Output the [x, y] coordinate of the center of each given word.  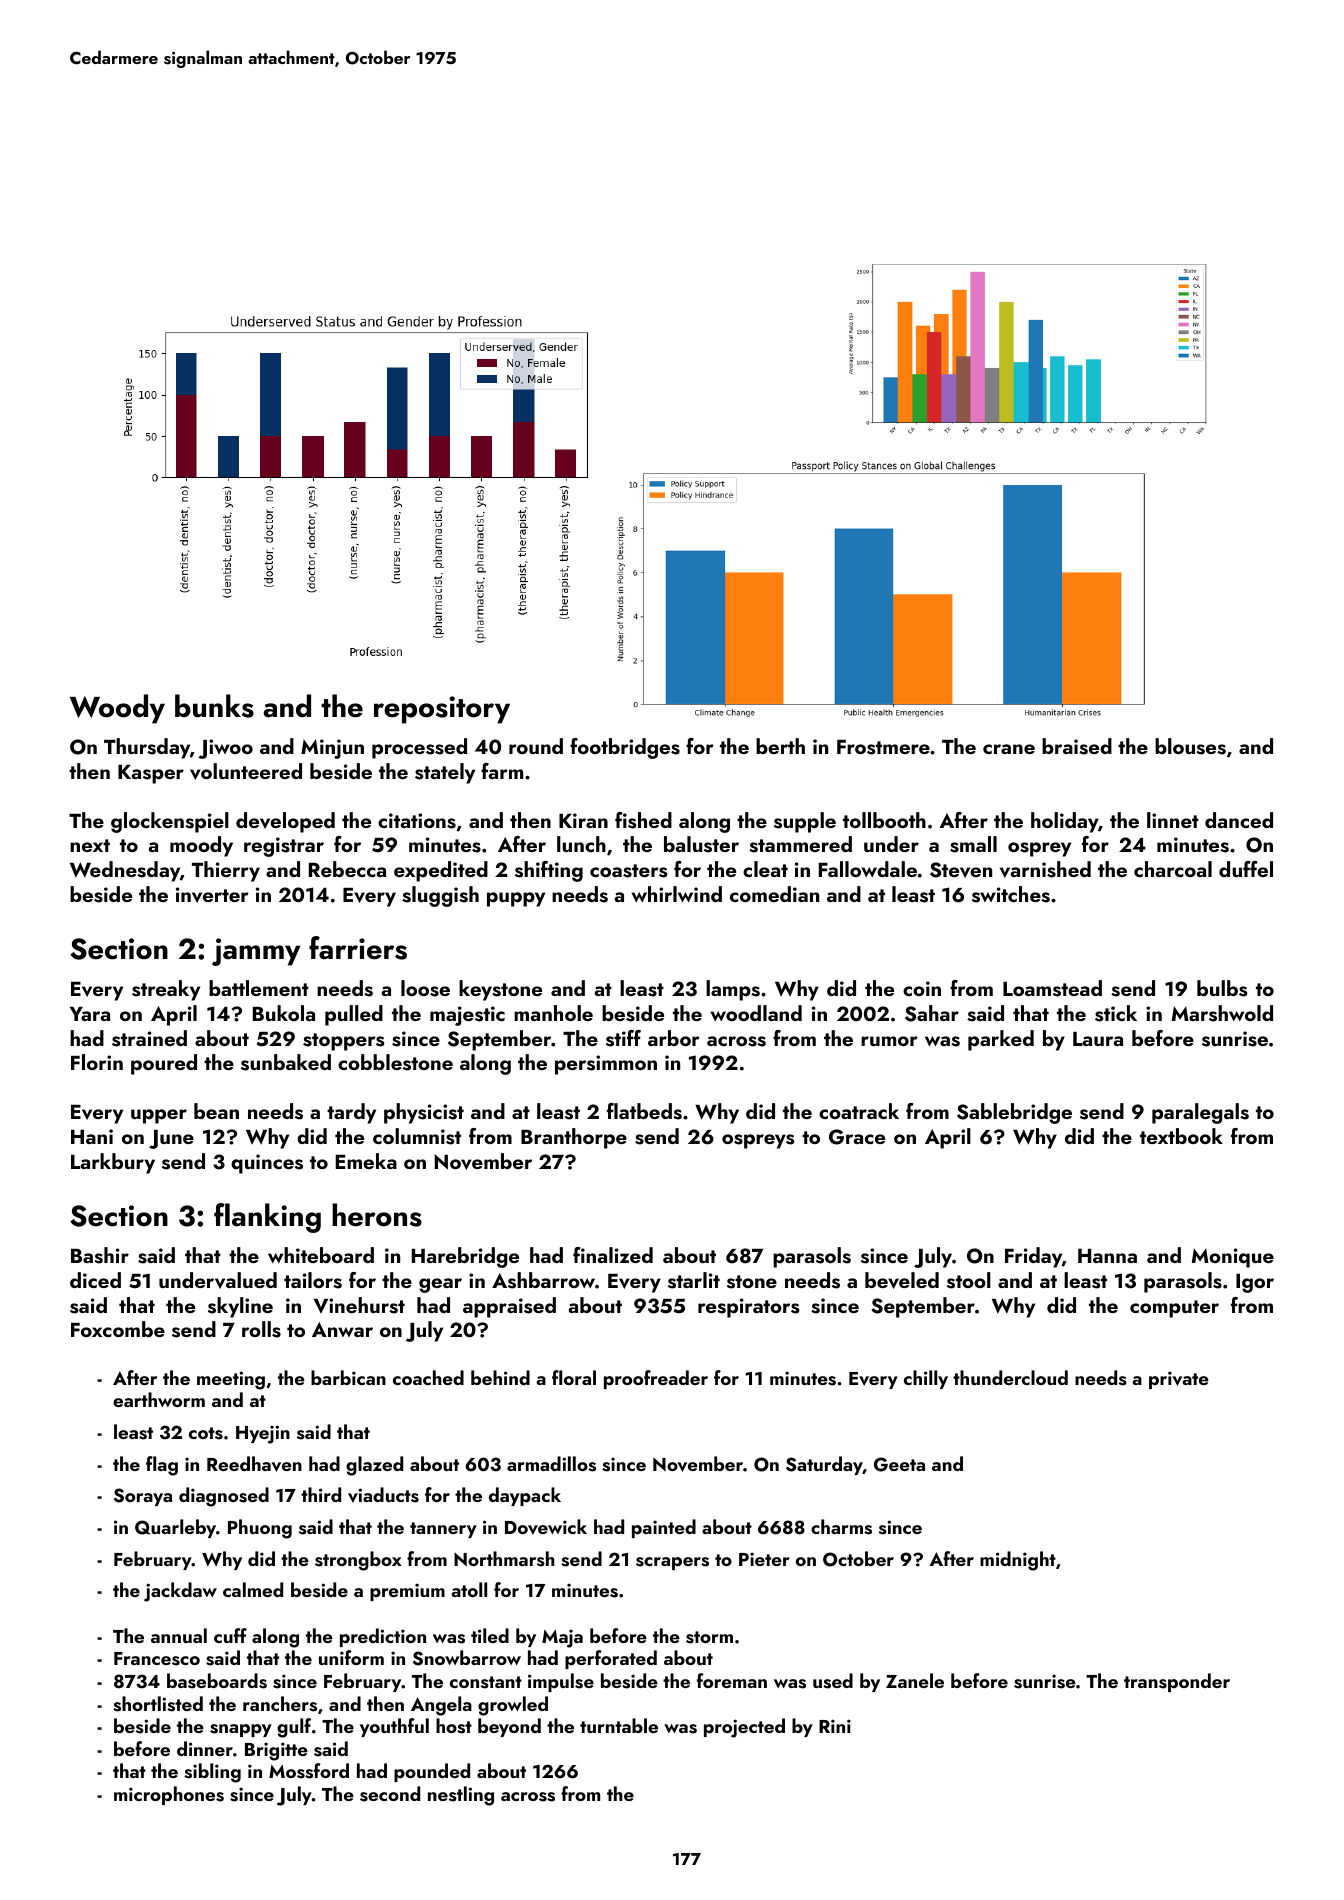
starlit [694, 1280]
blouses [1190, 746]
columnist [417, 1136]
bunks [214, 706]
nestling [461, 1796]
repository [442, 710]
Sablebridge [1014, 1113]
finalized [613, 1255]
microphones [169, 1795]
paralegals [1200, 1113]
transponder [1177, 1682]
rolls [261, 1329]
